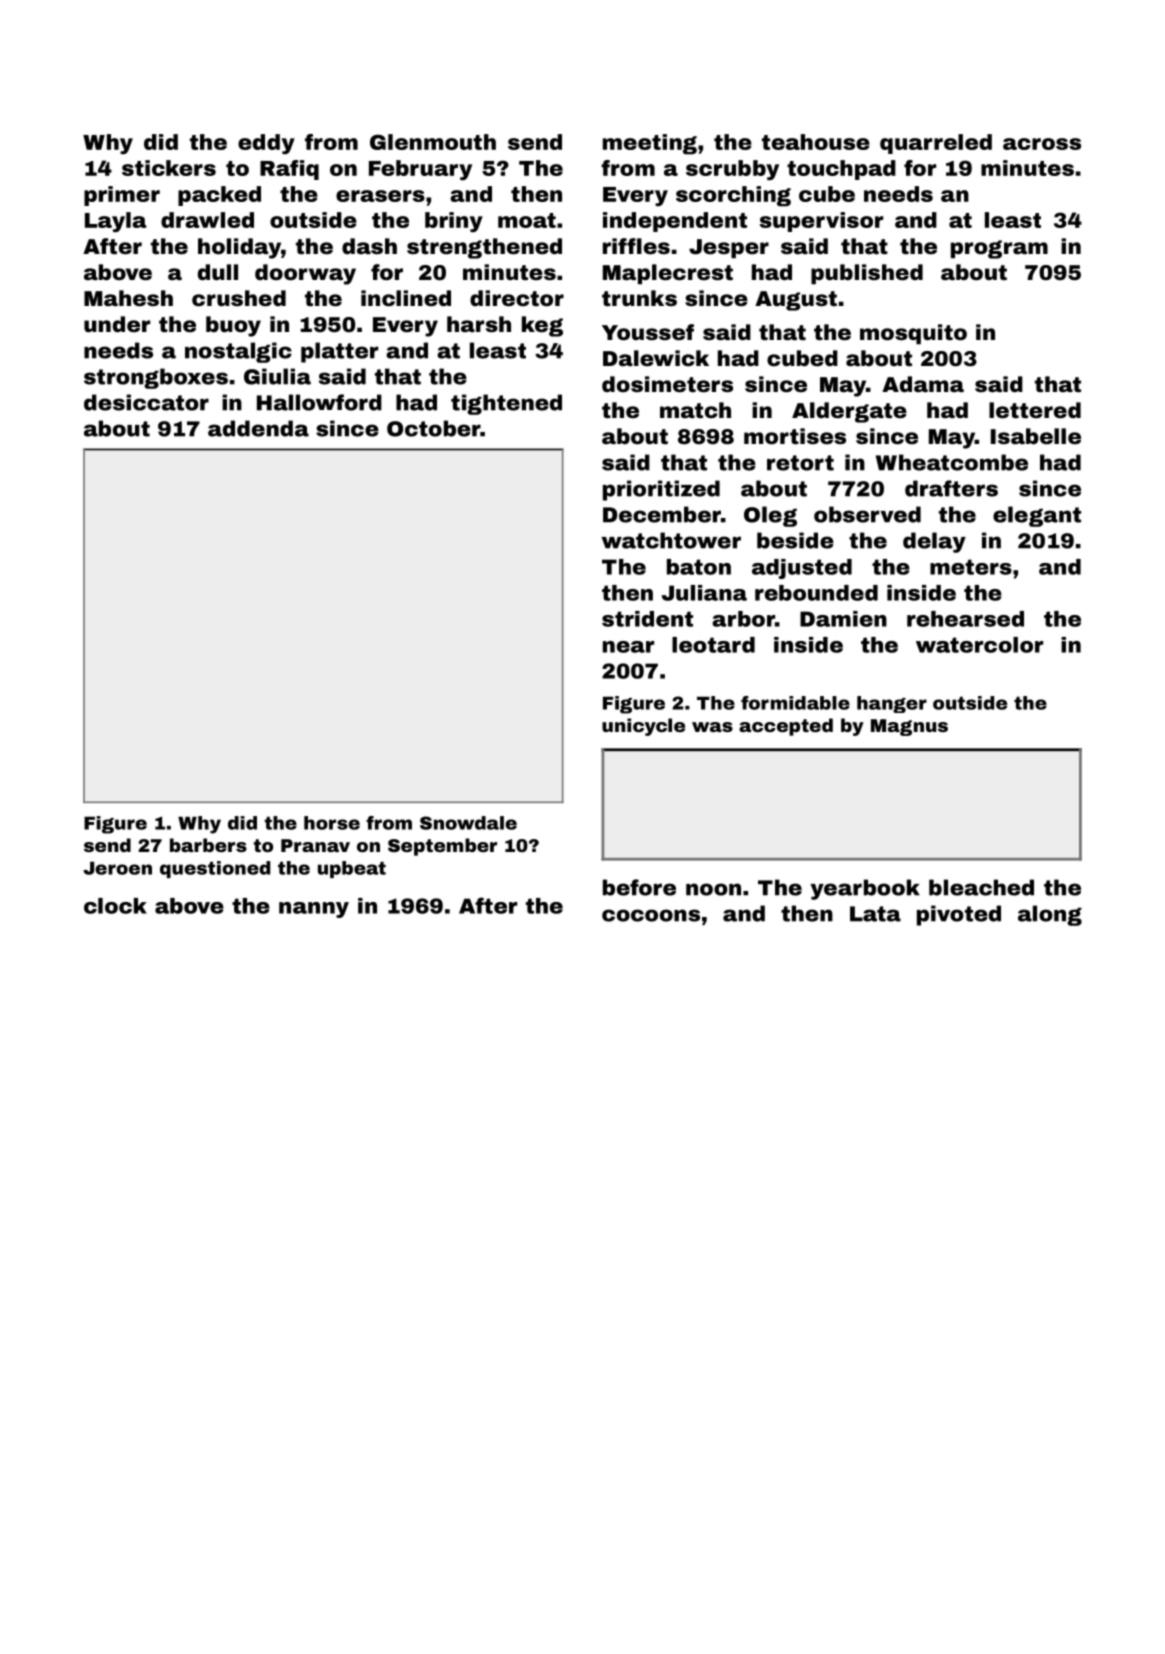 Image resolution: width=1165 pixels, height=1654 pixels. I want to click on across, so click(1042, 144).
